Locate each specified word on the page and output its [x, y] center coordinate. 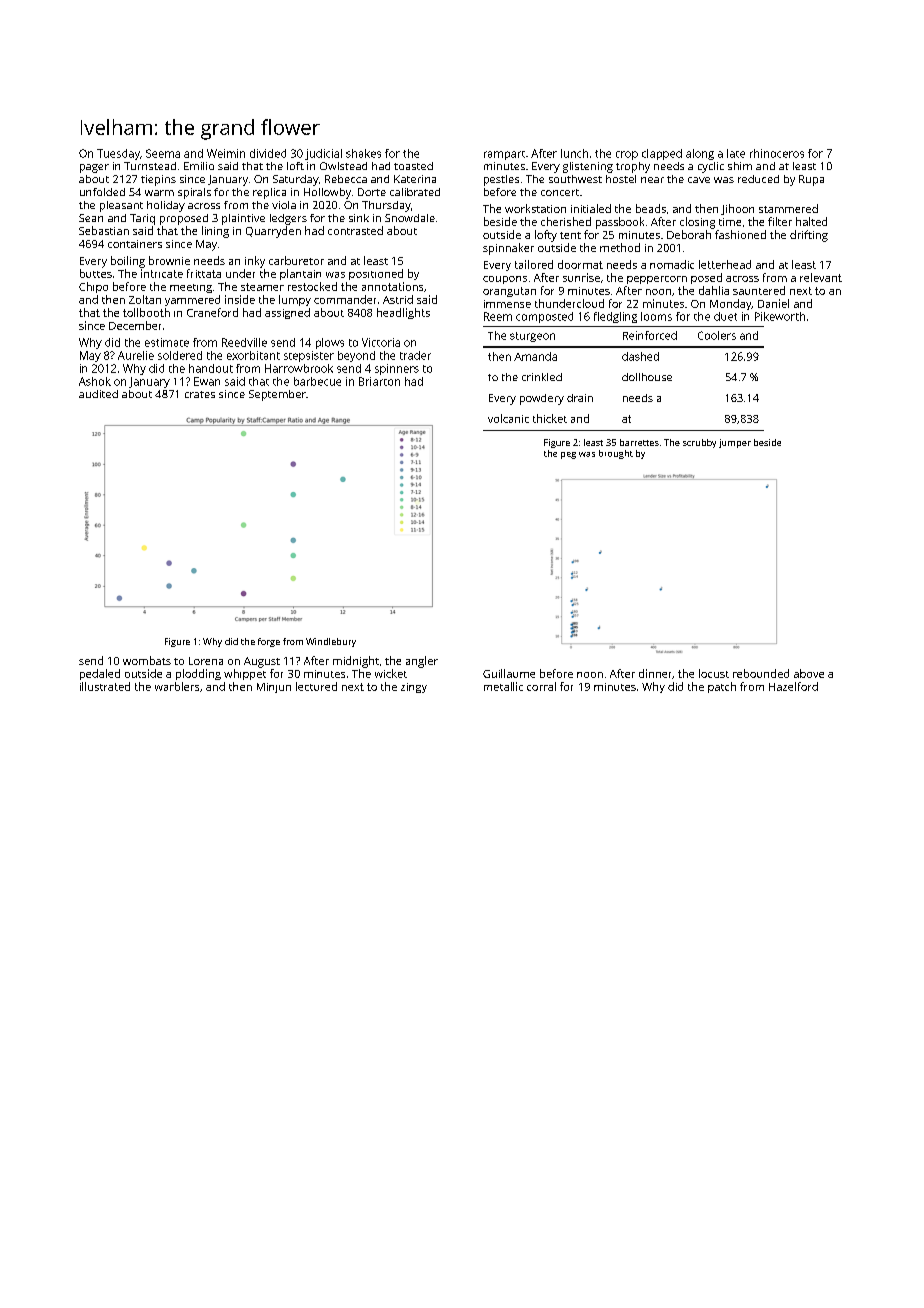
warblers [177, 686]
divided [268, 153]
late [736, 153]
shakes [363, 153]
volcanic [508, 418]
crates [200, 394]
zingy [414, 688]
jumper [735, 443]
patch [722, 687]
